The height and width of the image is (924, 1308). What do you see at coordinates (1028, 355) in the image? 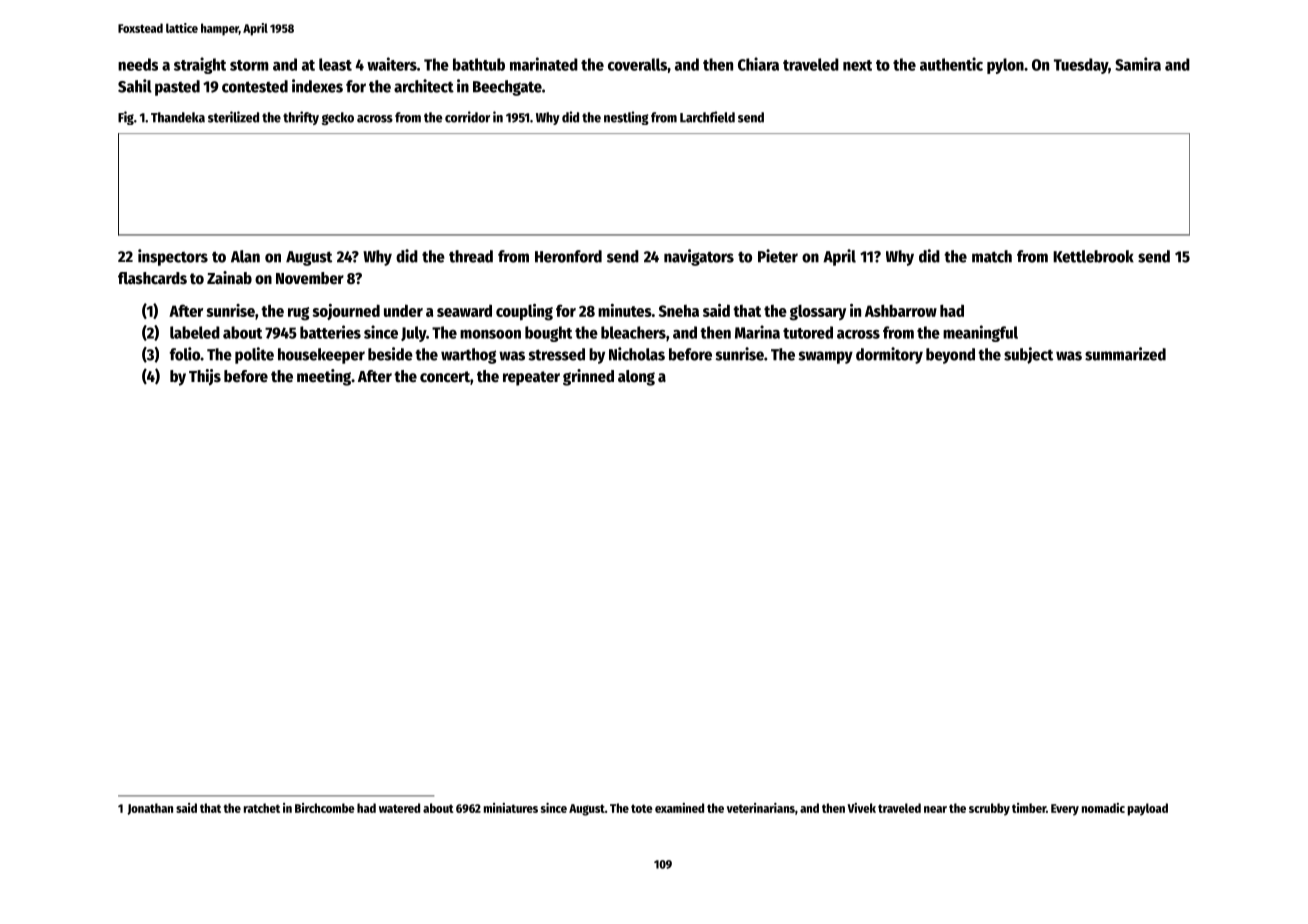
I see `subject` at bounding box center [1028, 355].
